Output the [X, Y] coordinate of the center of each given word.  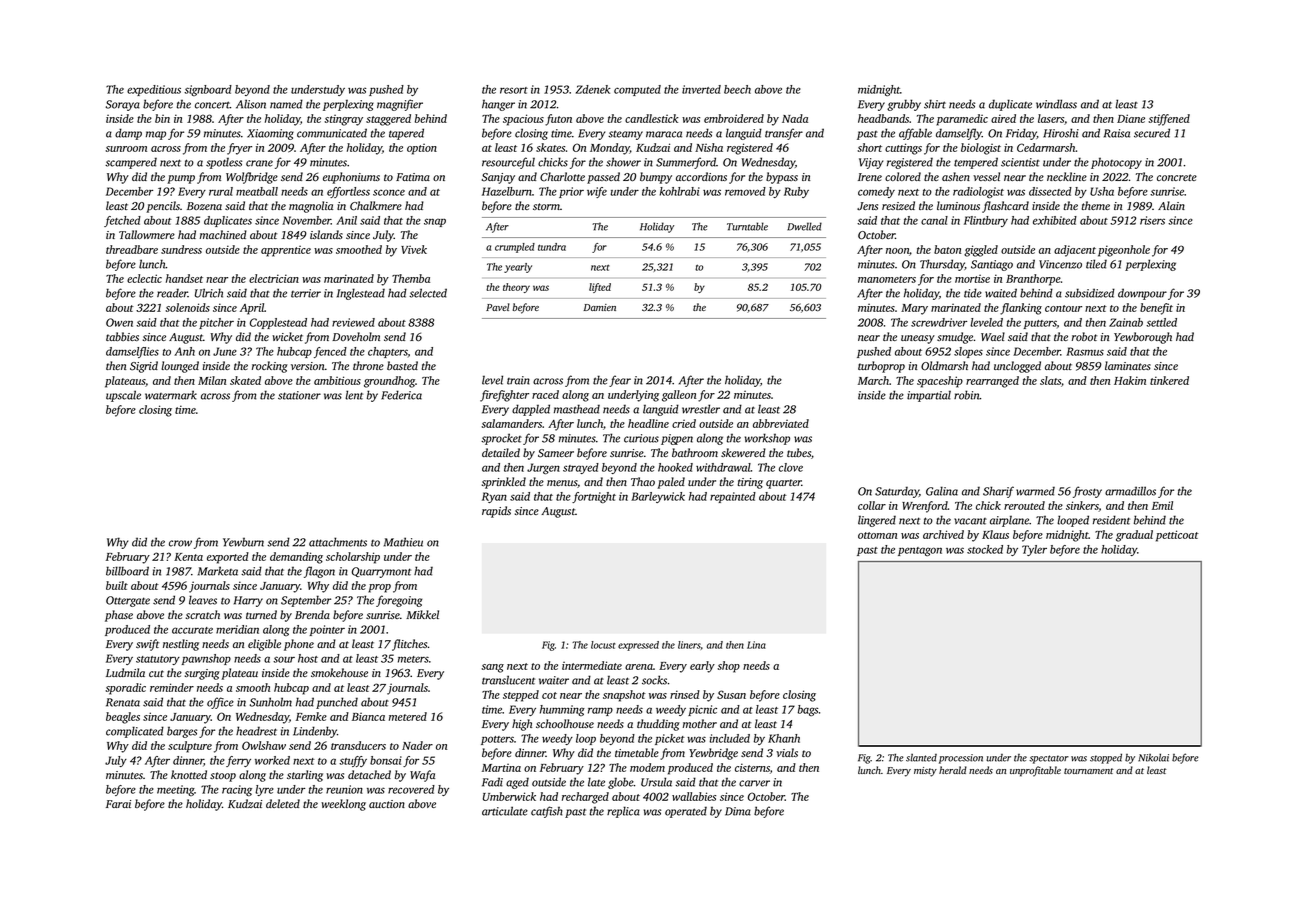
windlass [1056, 104]
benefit [1156, 309]
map [156, 135]
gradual [1134, 536]
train [518, 380]
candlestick [652, 118]
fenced [330, 352]
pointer [327, 630]
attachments [338, 542]
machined [223, 234]
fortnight [594, 498]
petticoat [1177, 536]
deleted [283, 803]
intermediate [592, 665]
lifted [600, 288]
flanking [1021, 309]
